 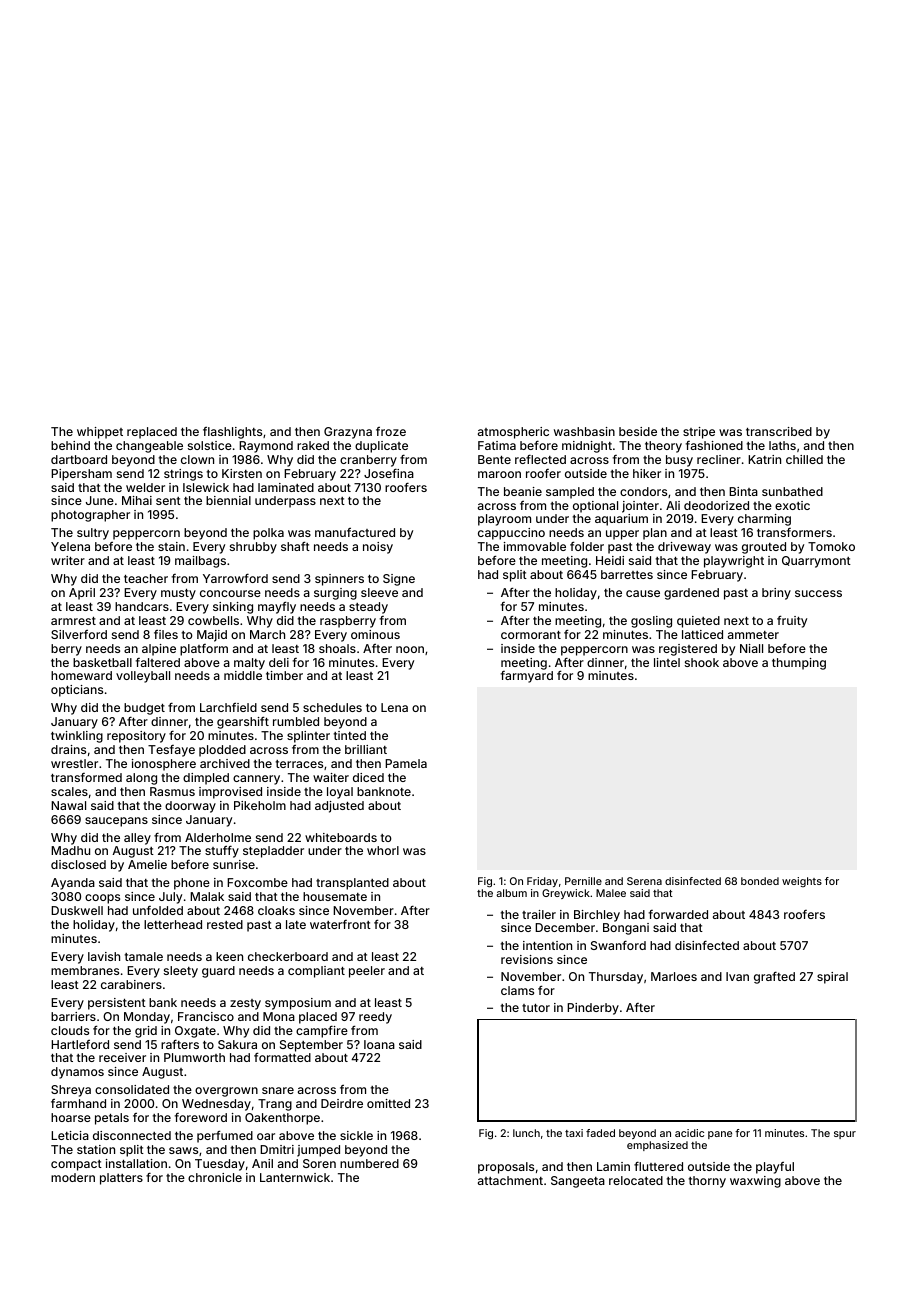 I want to click on washbasin, so click(x=584, y=431).
